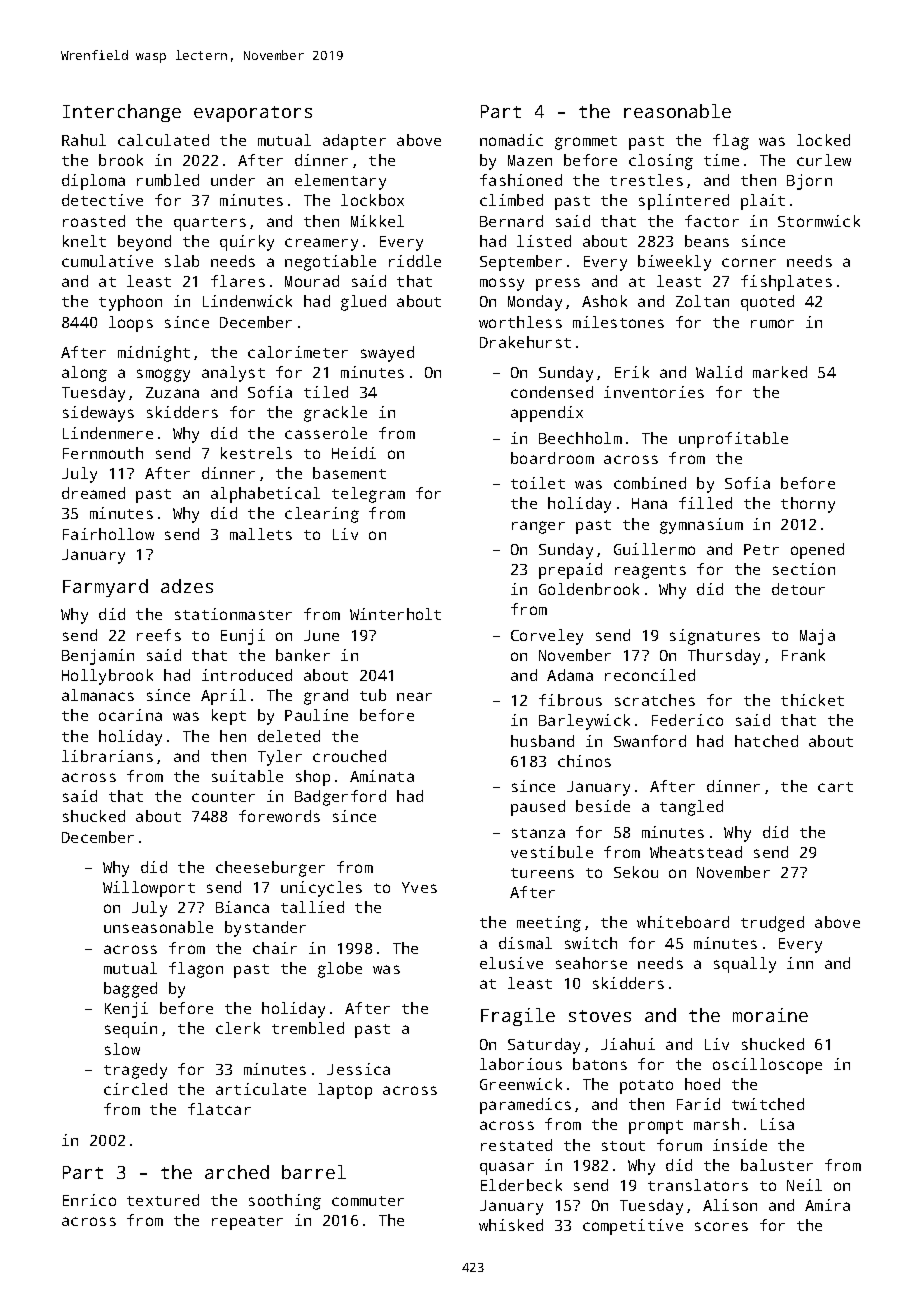 The height and width of the image is (1308, 924). I want to click on paused, so click(538, 808).
